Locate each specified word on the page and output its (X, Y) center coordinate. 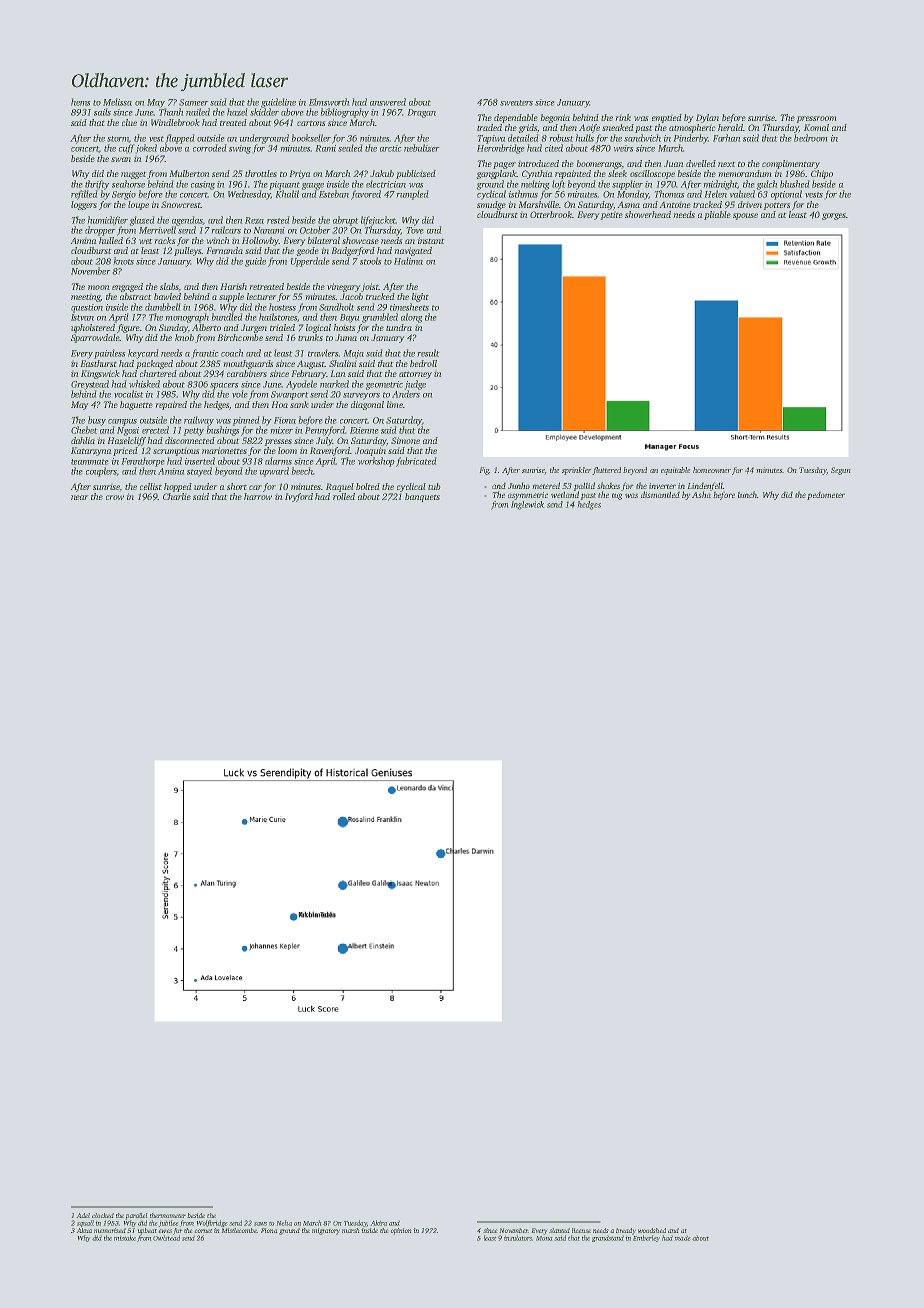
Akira (378, 1223)
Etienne (364, 430)
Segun (841, 471)
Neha (284, 1223)
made (682, 1238)
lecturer (262, 296)
